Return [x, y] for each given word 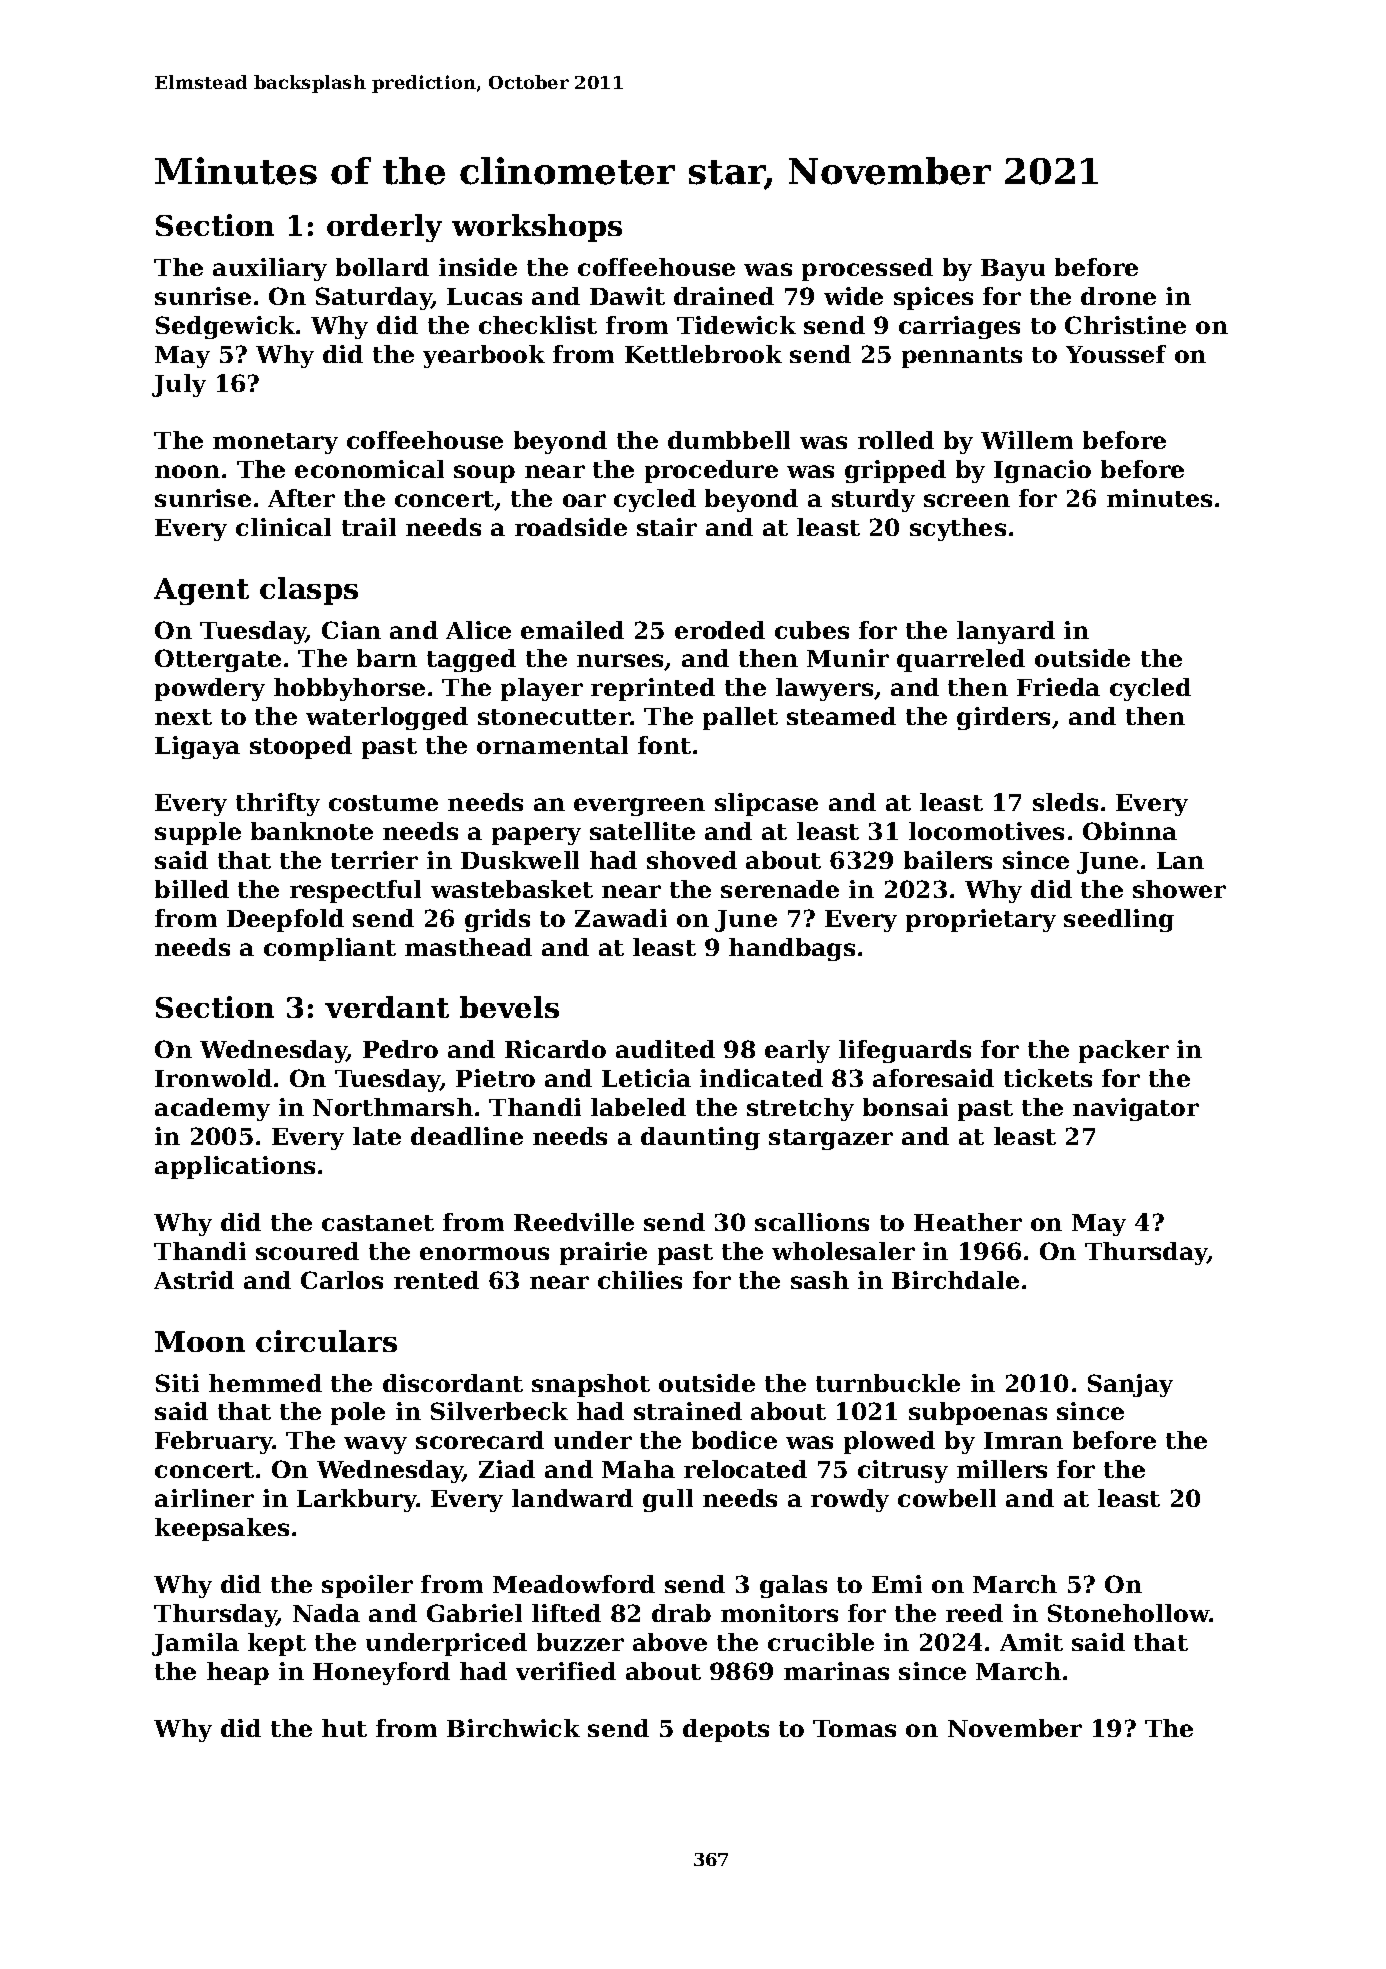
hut [344, 1728]
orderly [384, 228]
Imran [1023, 1440]
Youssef [1116, 354]
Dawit [627, 296]
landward [572, 1498]
